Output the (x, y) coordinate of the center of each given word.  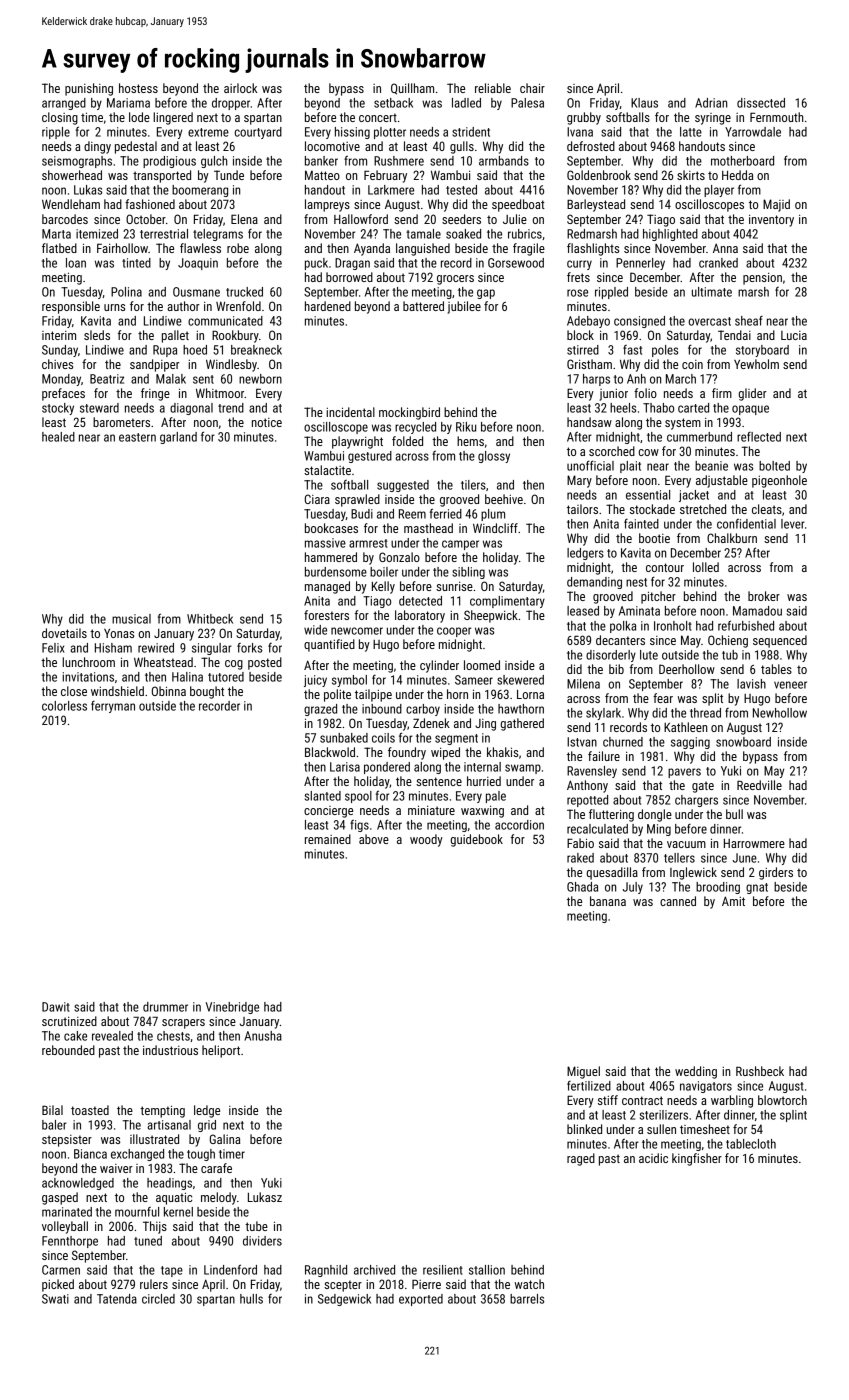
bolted (774, 466)
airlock (240, 88)
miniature (431, 810)
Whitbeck (210, 619)
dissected (761, 103)
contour (665, 567)
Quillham (412, 89)
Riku (466, 427)
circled (158, 1299)
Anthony (587, 786)
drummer (165, 1007)
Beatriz (107, 379)
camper (460, 545)
